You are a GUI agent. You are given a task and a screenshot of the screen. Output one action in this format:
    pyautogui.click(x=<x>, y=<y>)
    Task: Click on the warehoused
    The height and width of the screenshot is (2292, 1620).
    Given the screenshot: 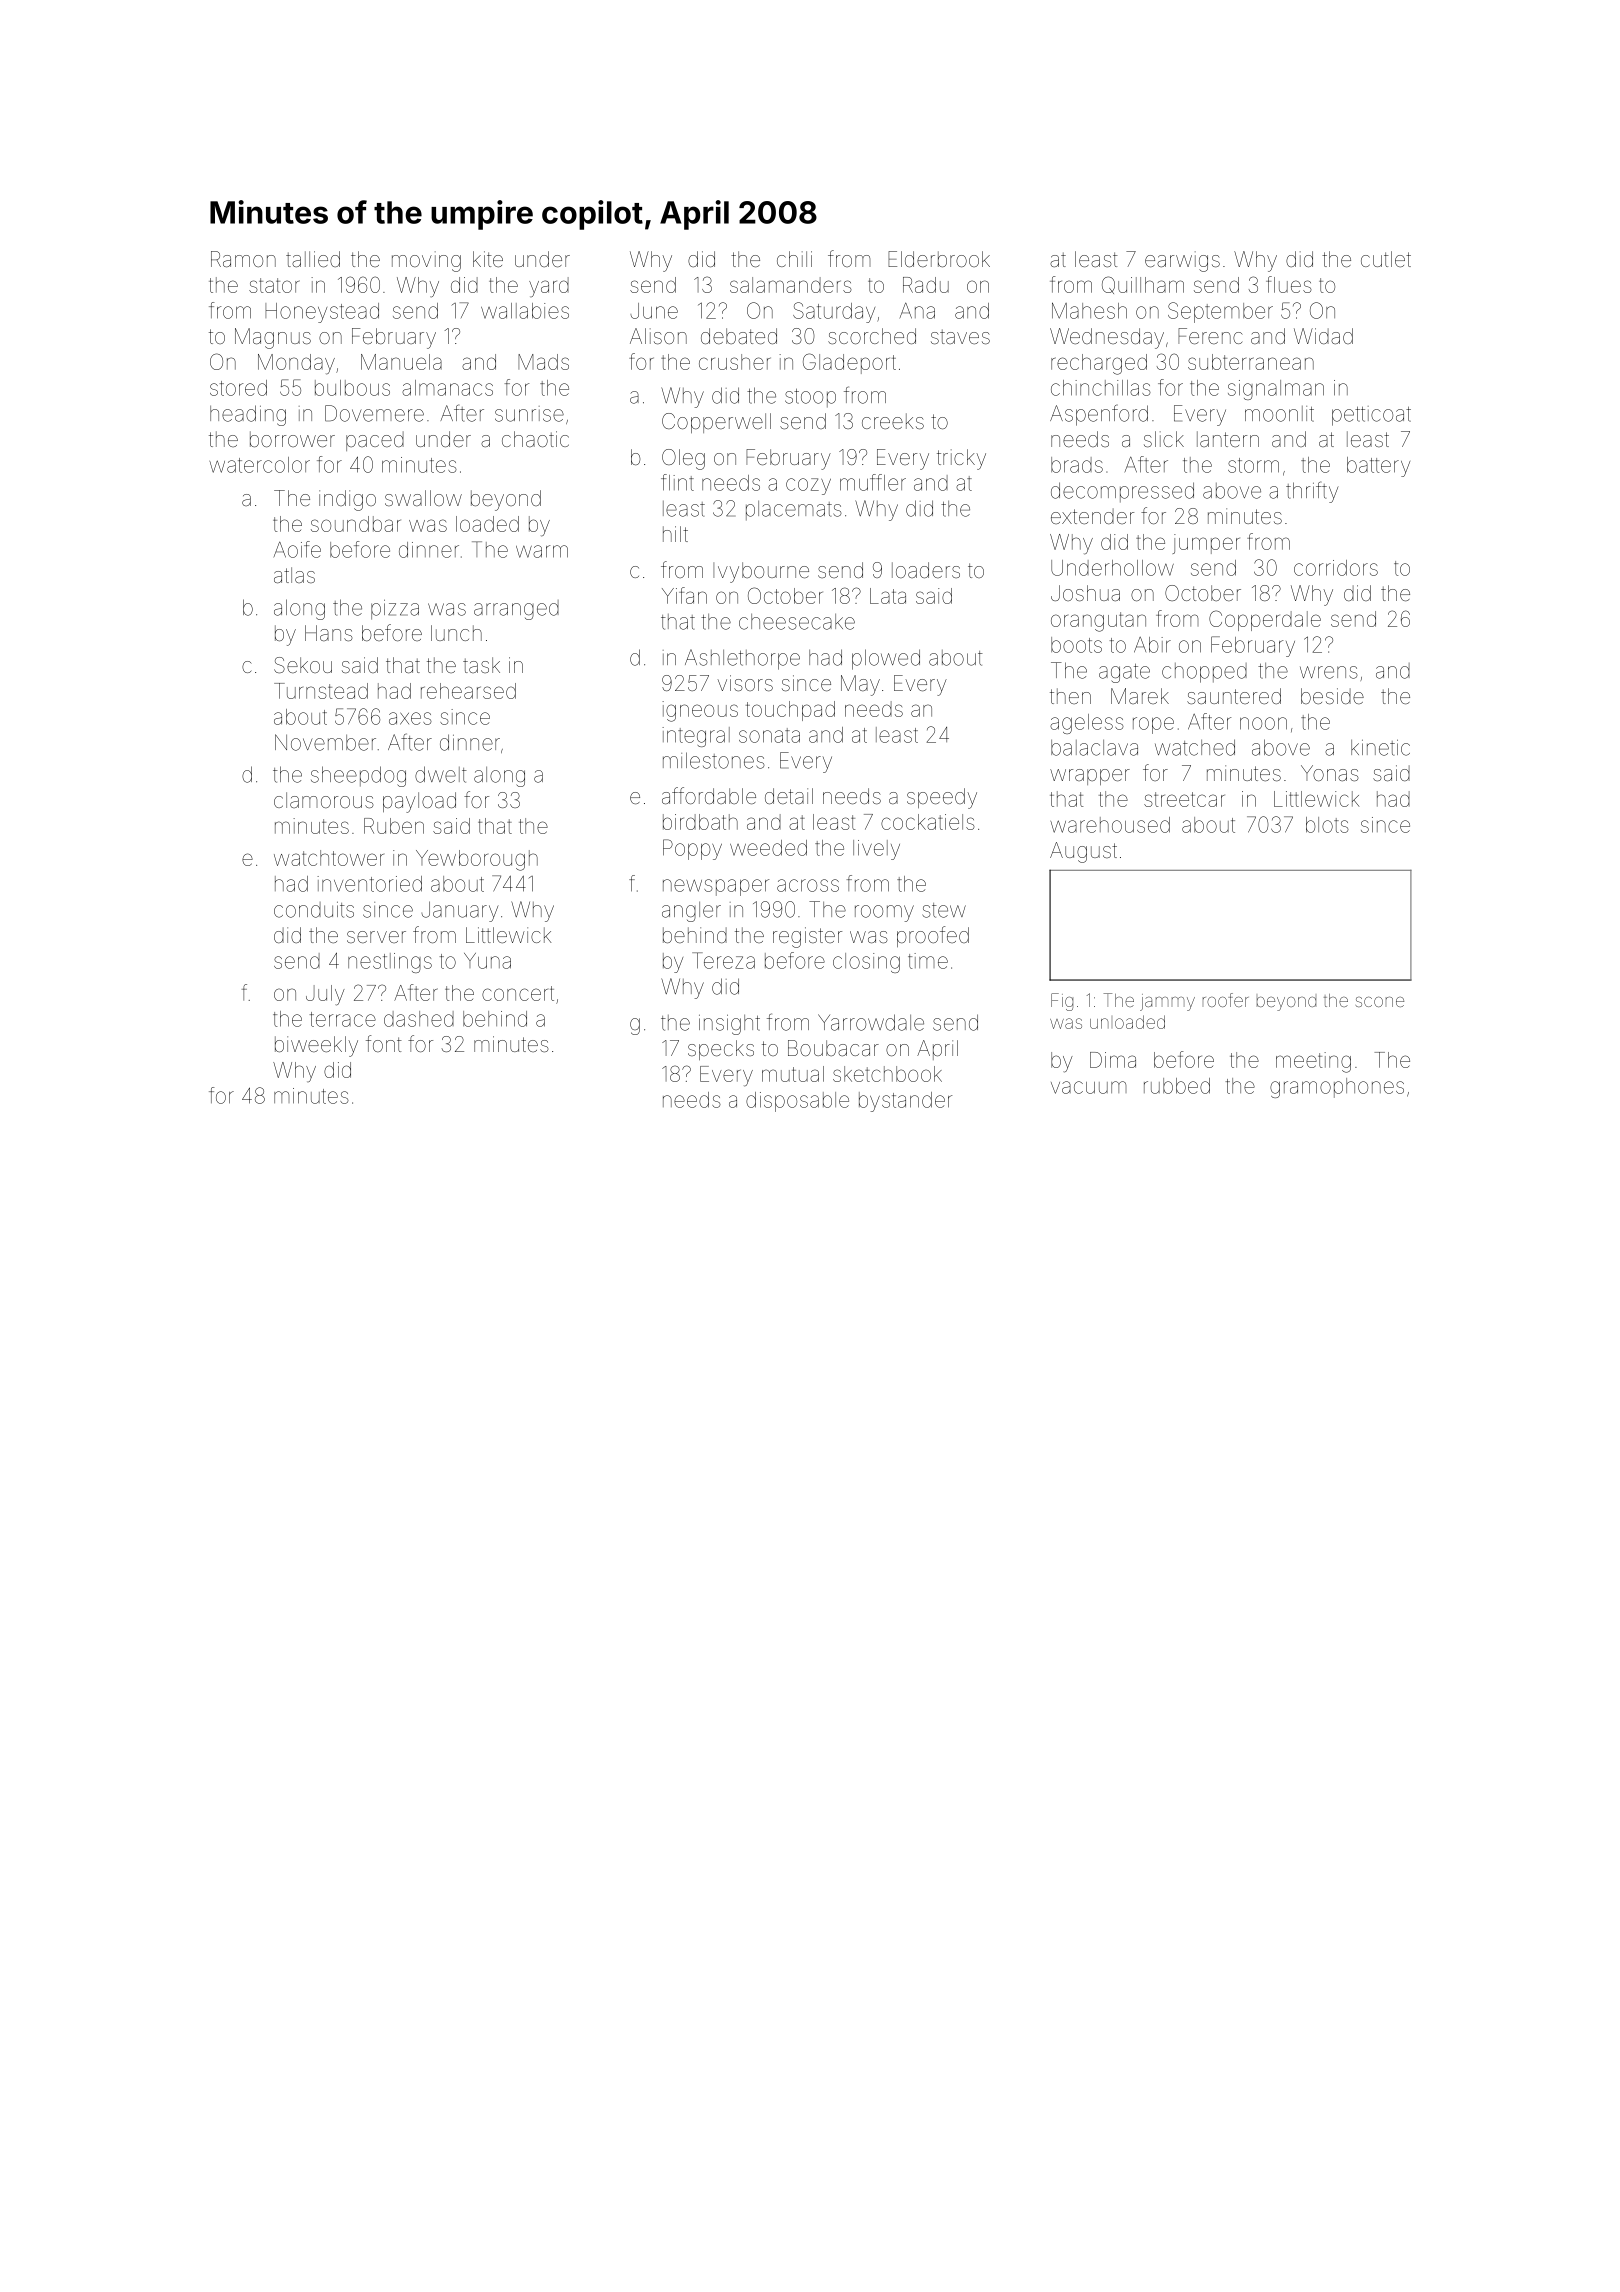 What is the action you would take?
    pyautogui.click(x=1110, y=825)
